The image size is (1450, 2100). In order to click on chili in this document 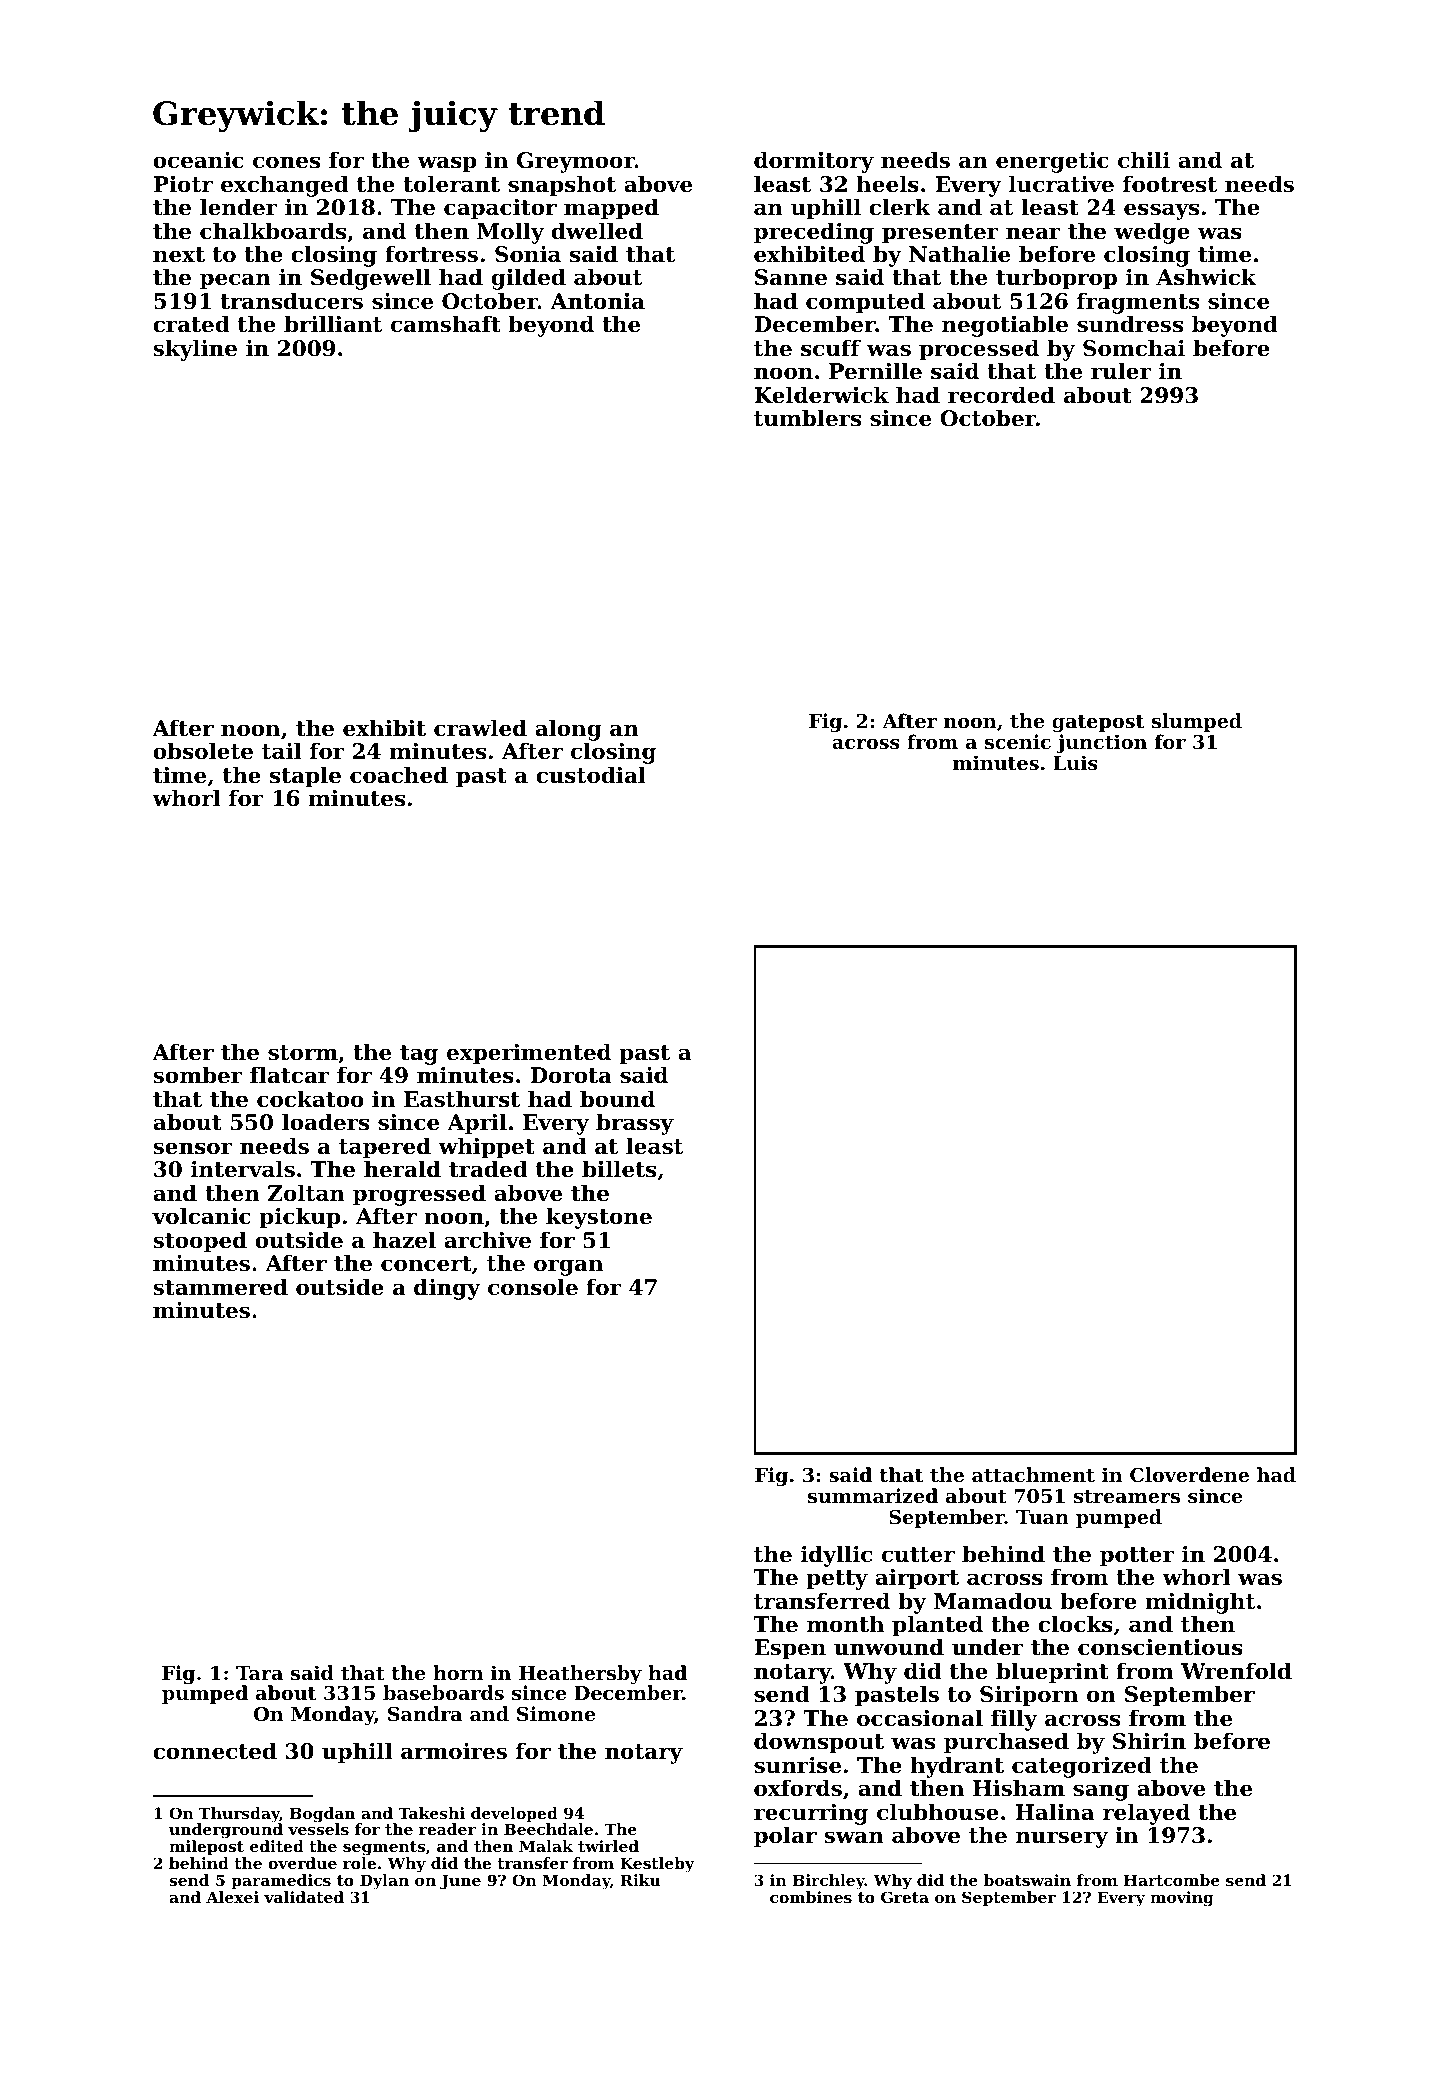, I will do `click(1144, 160)`.
